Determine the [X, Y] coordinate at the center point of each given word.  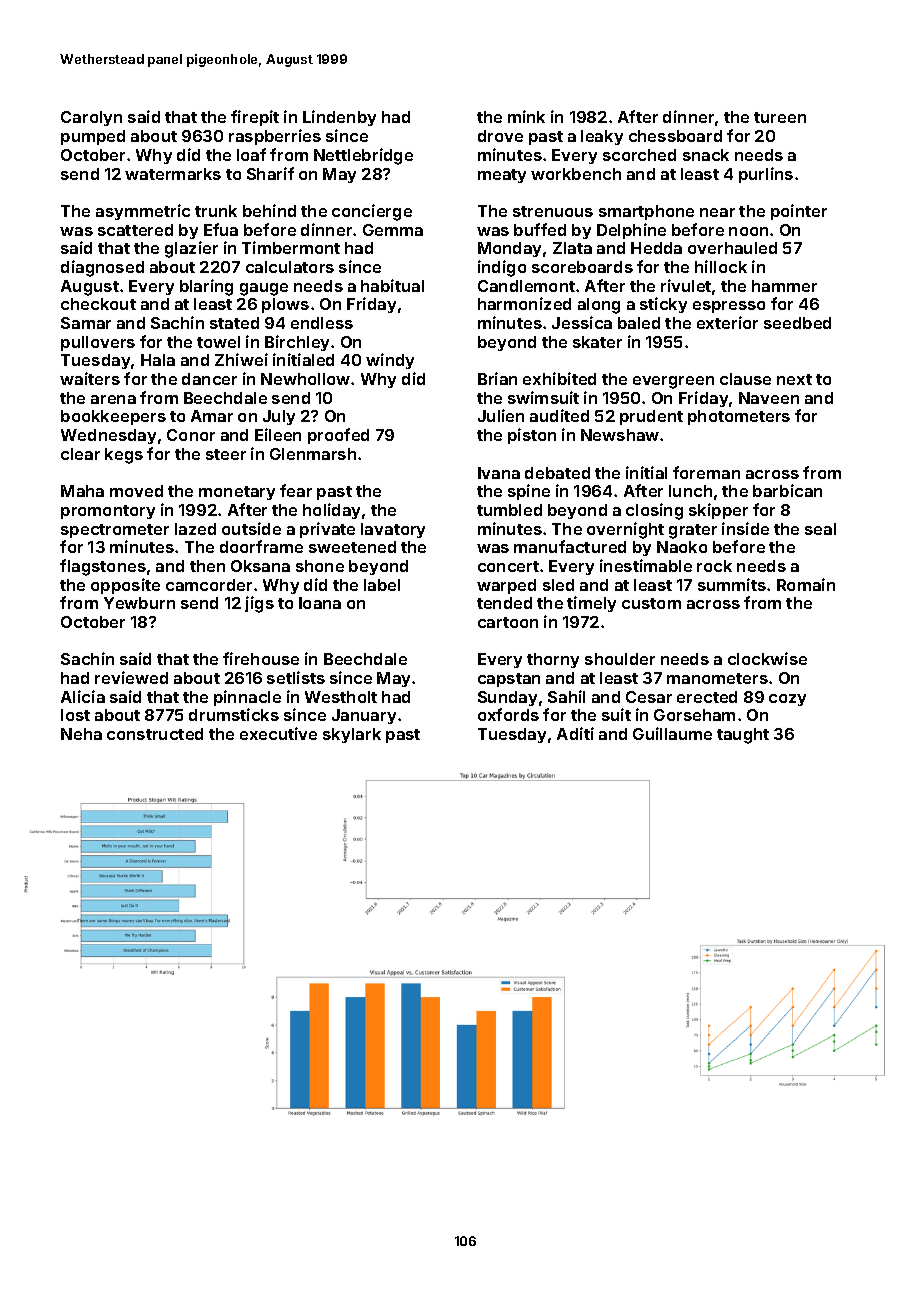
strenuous [553, 211]
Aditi [575, 733]
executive [278, 733]
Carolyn [91, 118]
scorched [639, 155]
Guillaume [672, 733]
